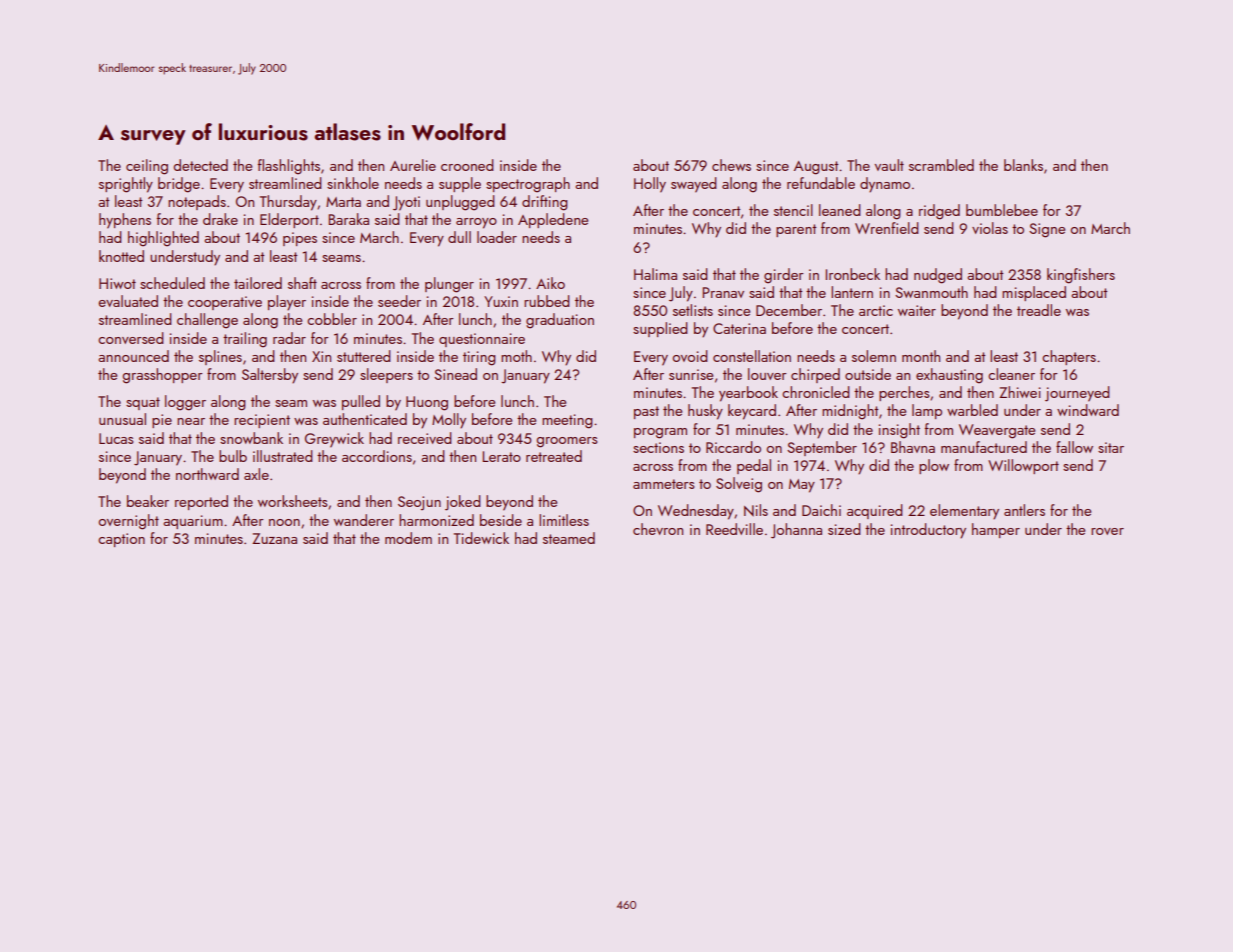  What do you see at coordinates (876, 310) in the image?
I see `arctic` at bounding box center [876, 310].
